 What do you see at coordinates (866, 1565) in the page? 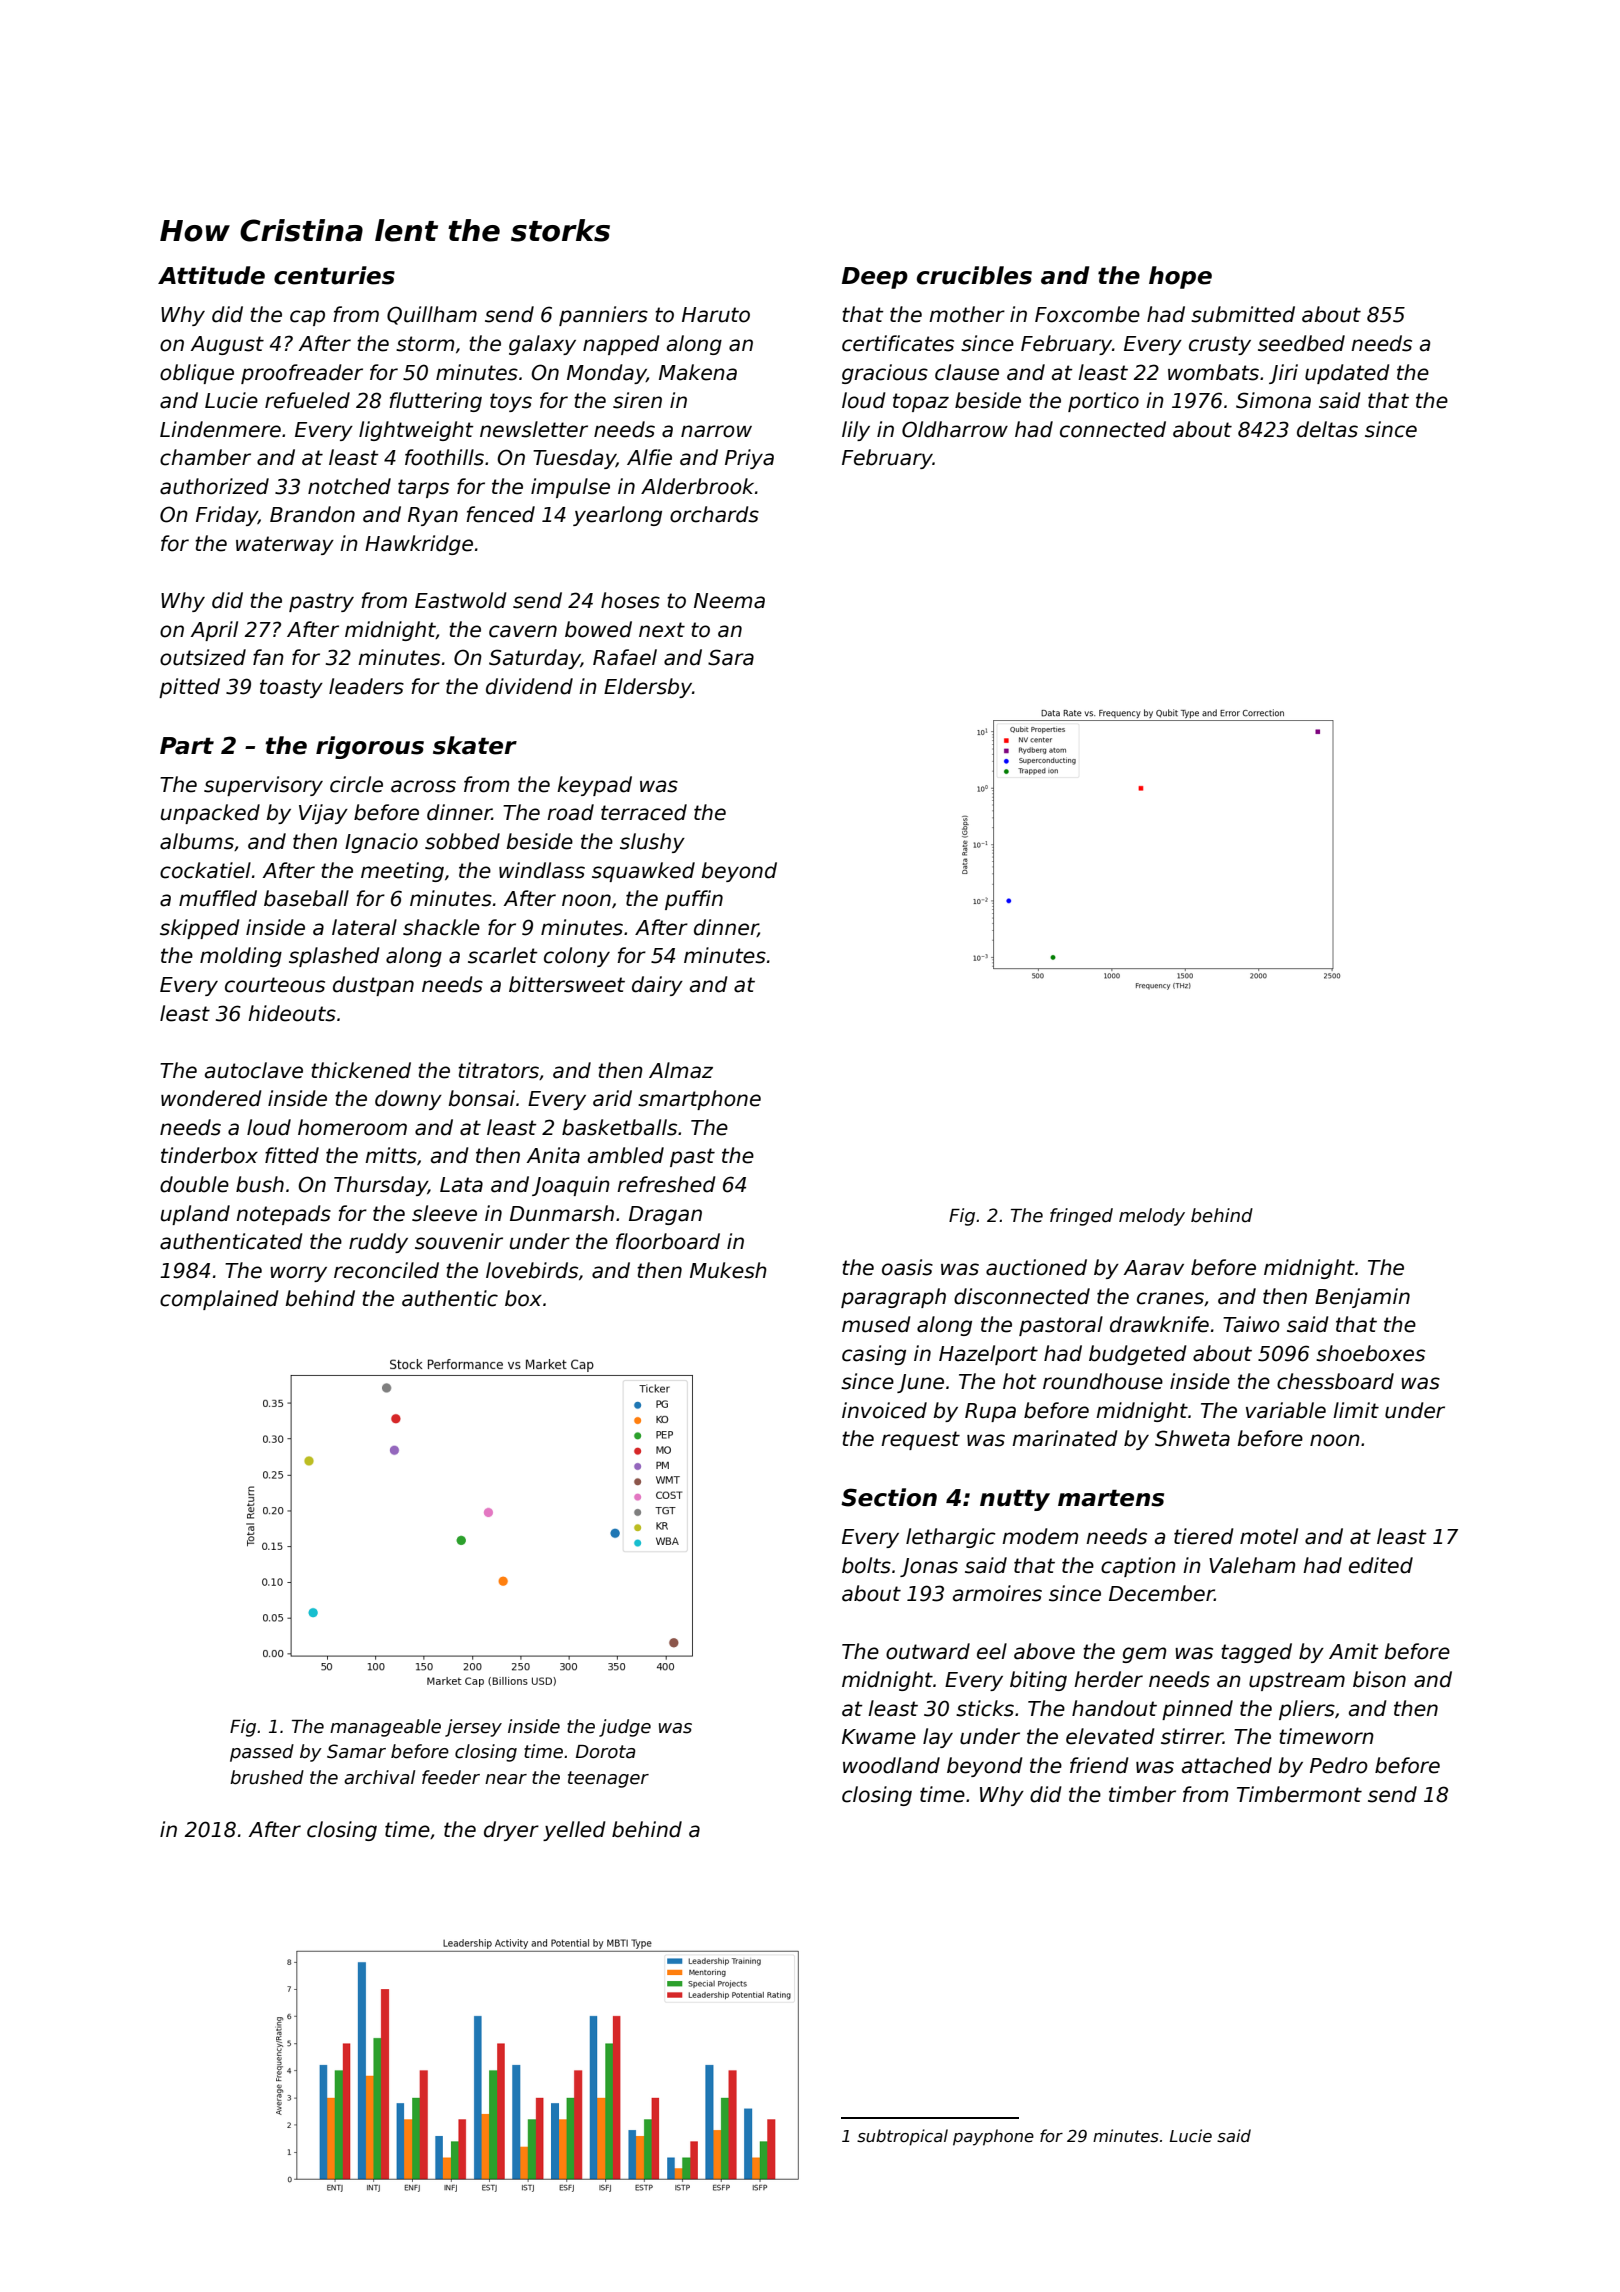
I see `bolts` at bounding box center [866, 1565].
